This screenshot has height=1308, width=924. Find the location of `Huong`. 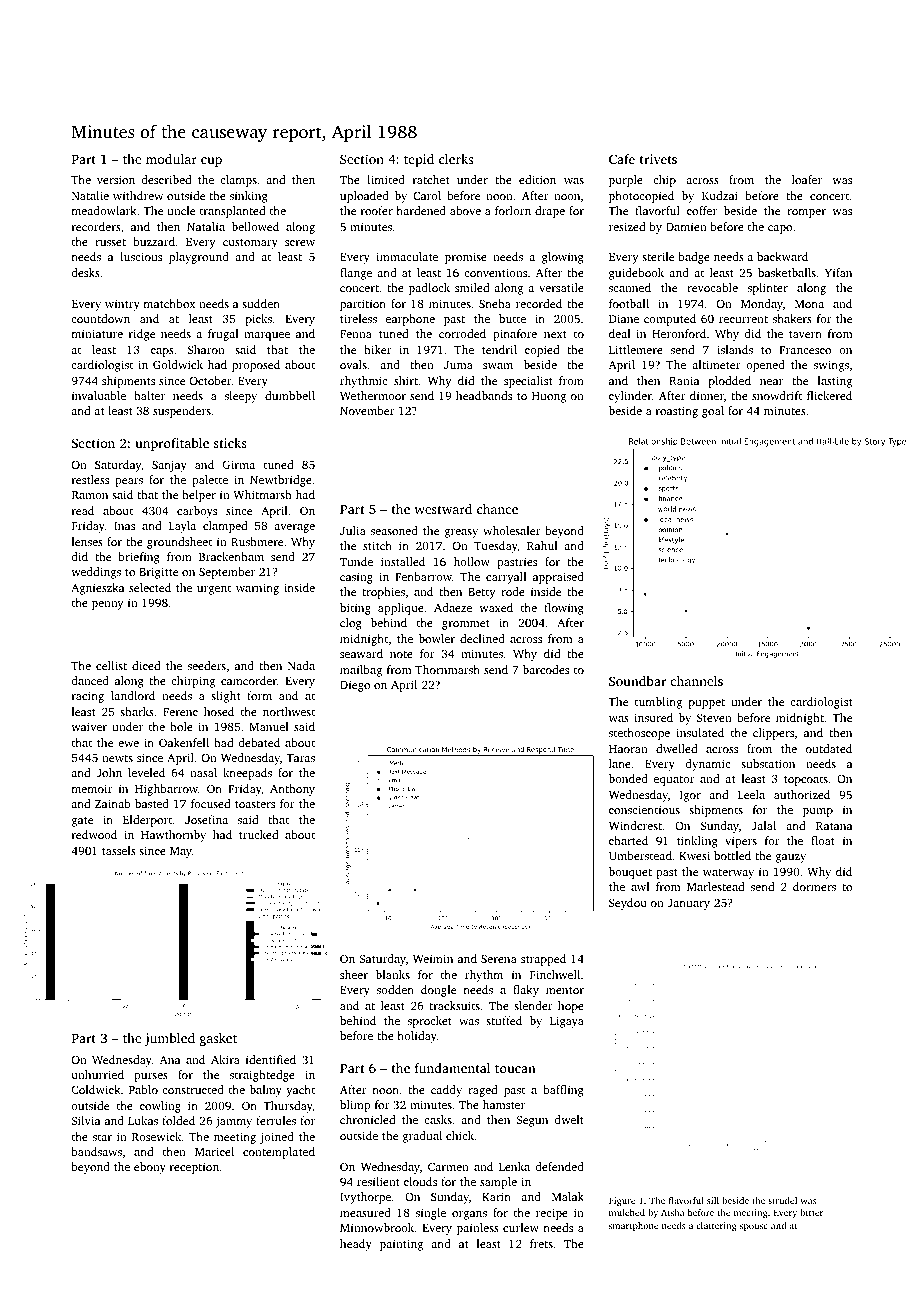

Huong is located at coordinates (549, 397).
